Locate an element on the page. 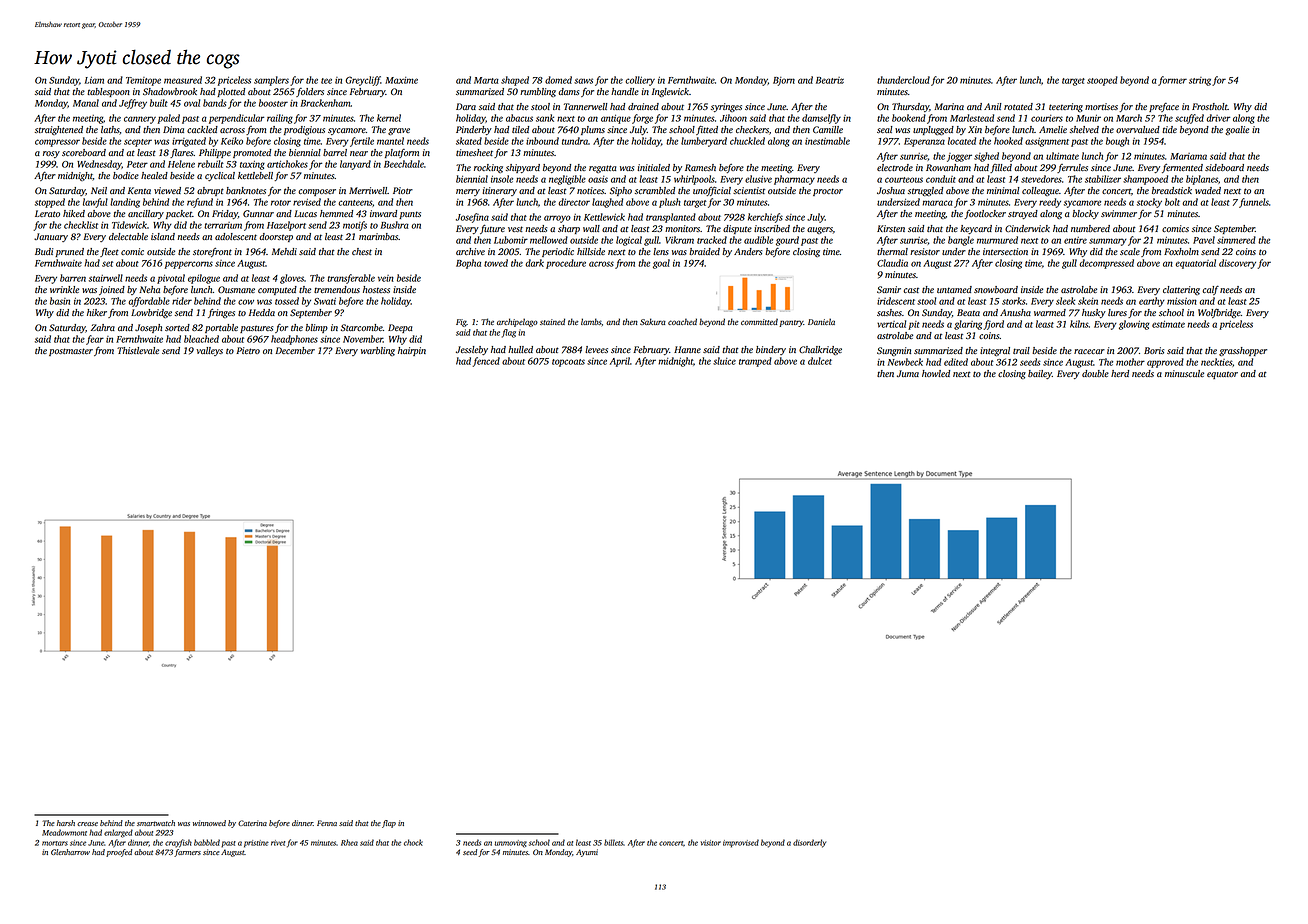 The width and height of the page is (1308, 924). Juma is located at coordinates (908, 373).
